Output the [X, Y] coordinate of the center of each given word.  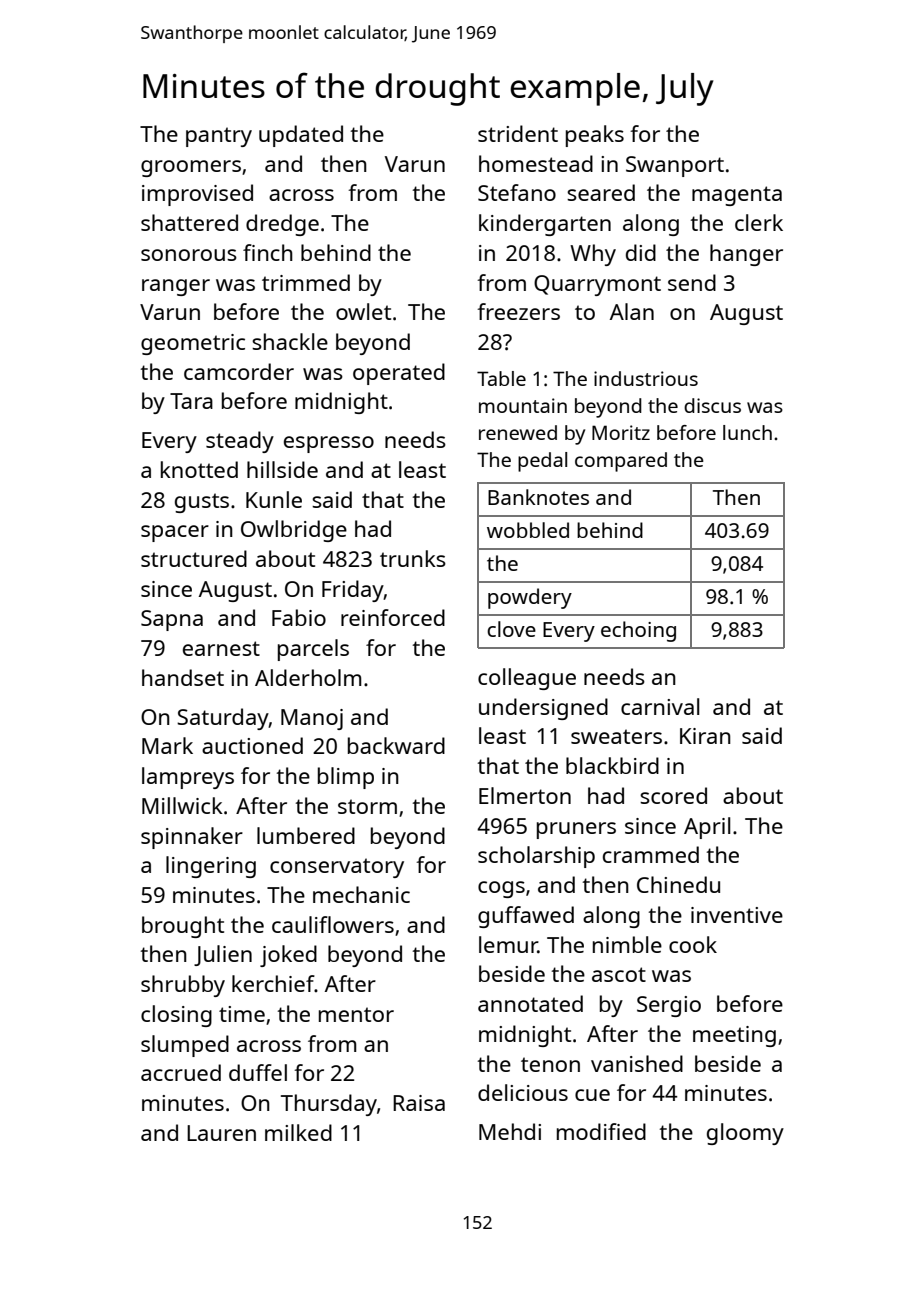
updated [301, 136]
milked [298, 1132]
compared [621, 462]
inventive [737, 915]
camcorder [239, 371]
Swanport [675, 166]
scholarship [536, 857]
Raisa [419, 1103]
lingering [211, 867]
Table [501, 378]
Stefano [517, 192]
